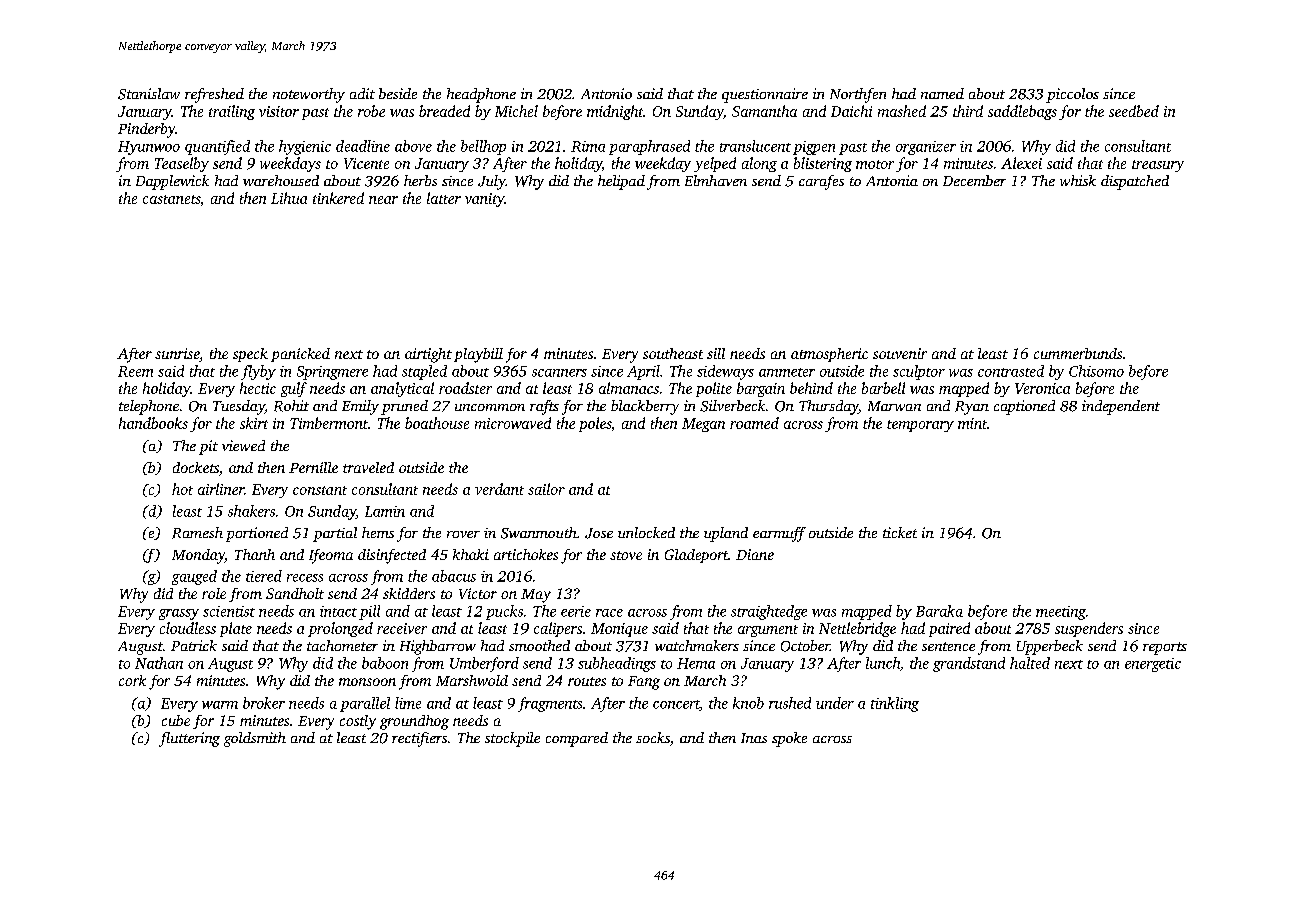  Describe the element at coordinates (383, 200) in the screenshot. I see `near` at that location.
